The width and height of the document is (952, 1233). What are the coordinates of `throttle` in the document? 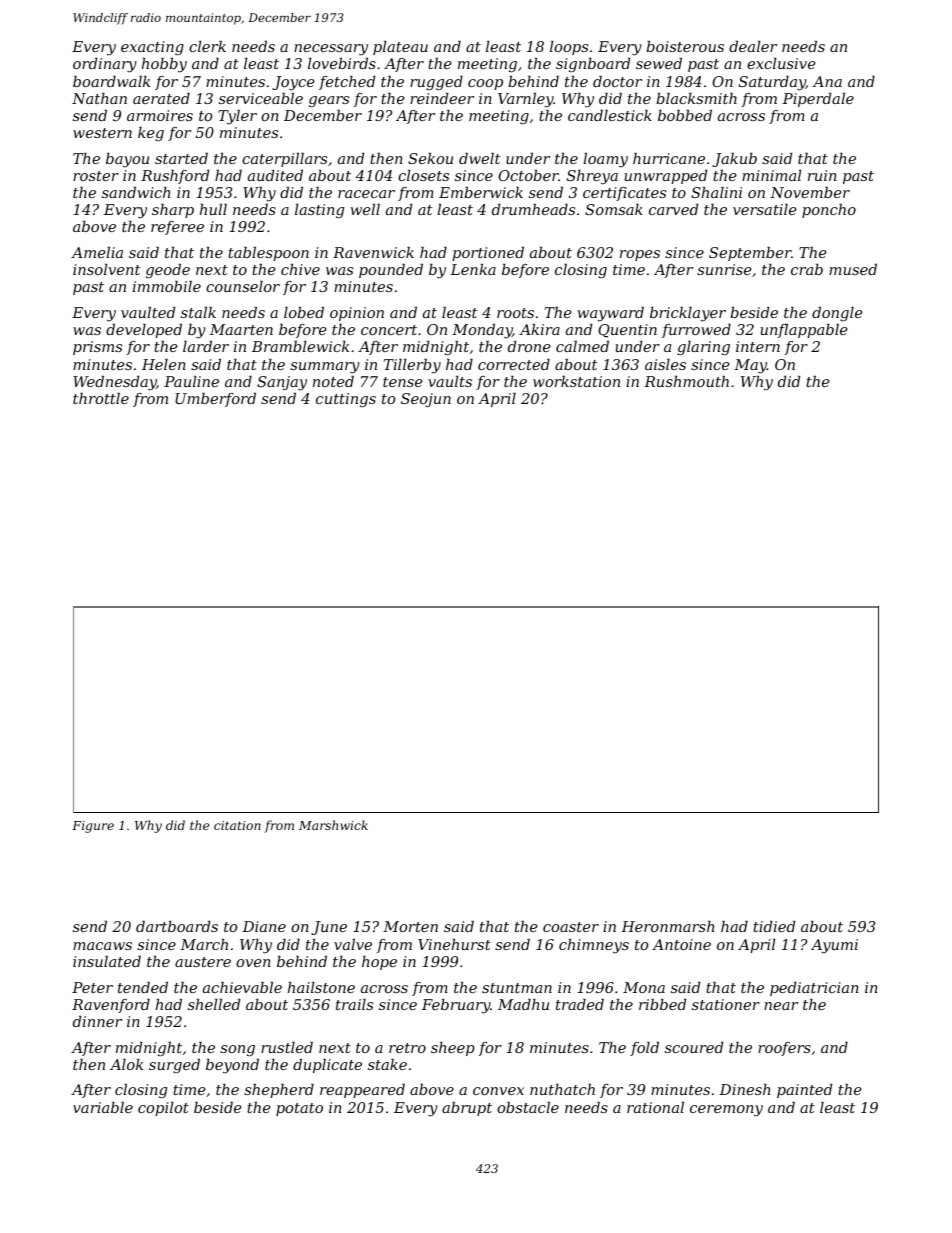 It's located at (101, 398).
